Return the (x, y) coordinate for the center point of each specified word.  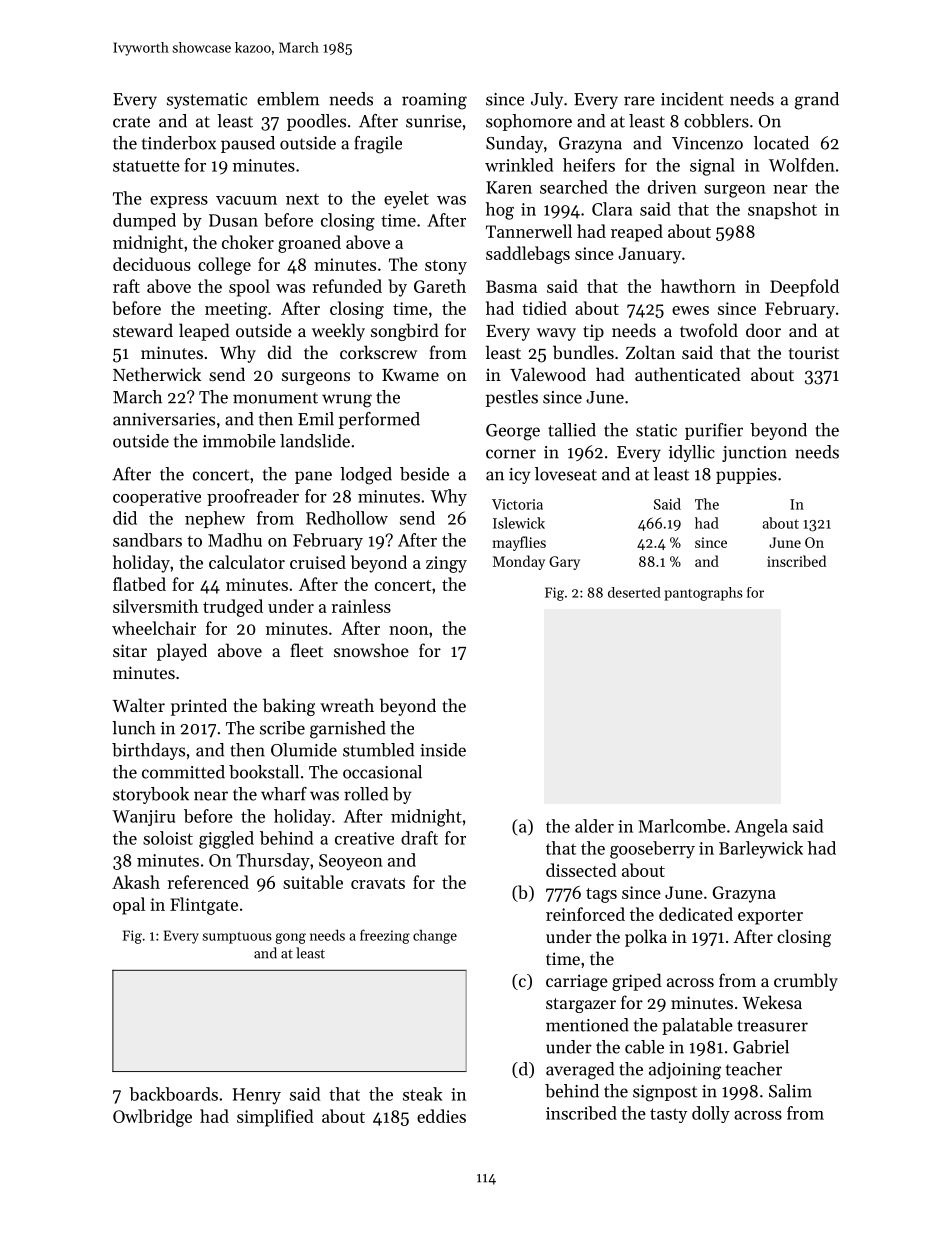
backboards (173, 1094)
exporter (770, 917)
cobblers (716, 121)
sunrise (434, 121)
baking (289, 707)
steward (143, 330)
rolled (366, 794)
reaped (637, 233)
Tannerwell (529, 231)
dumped (144, 221)
